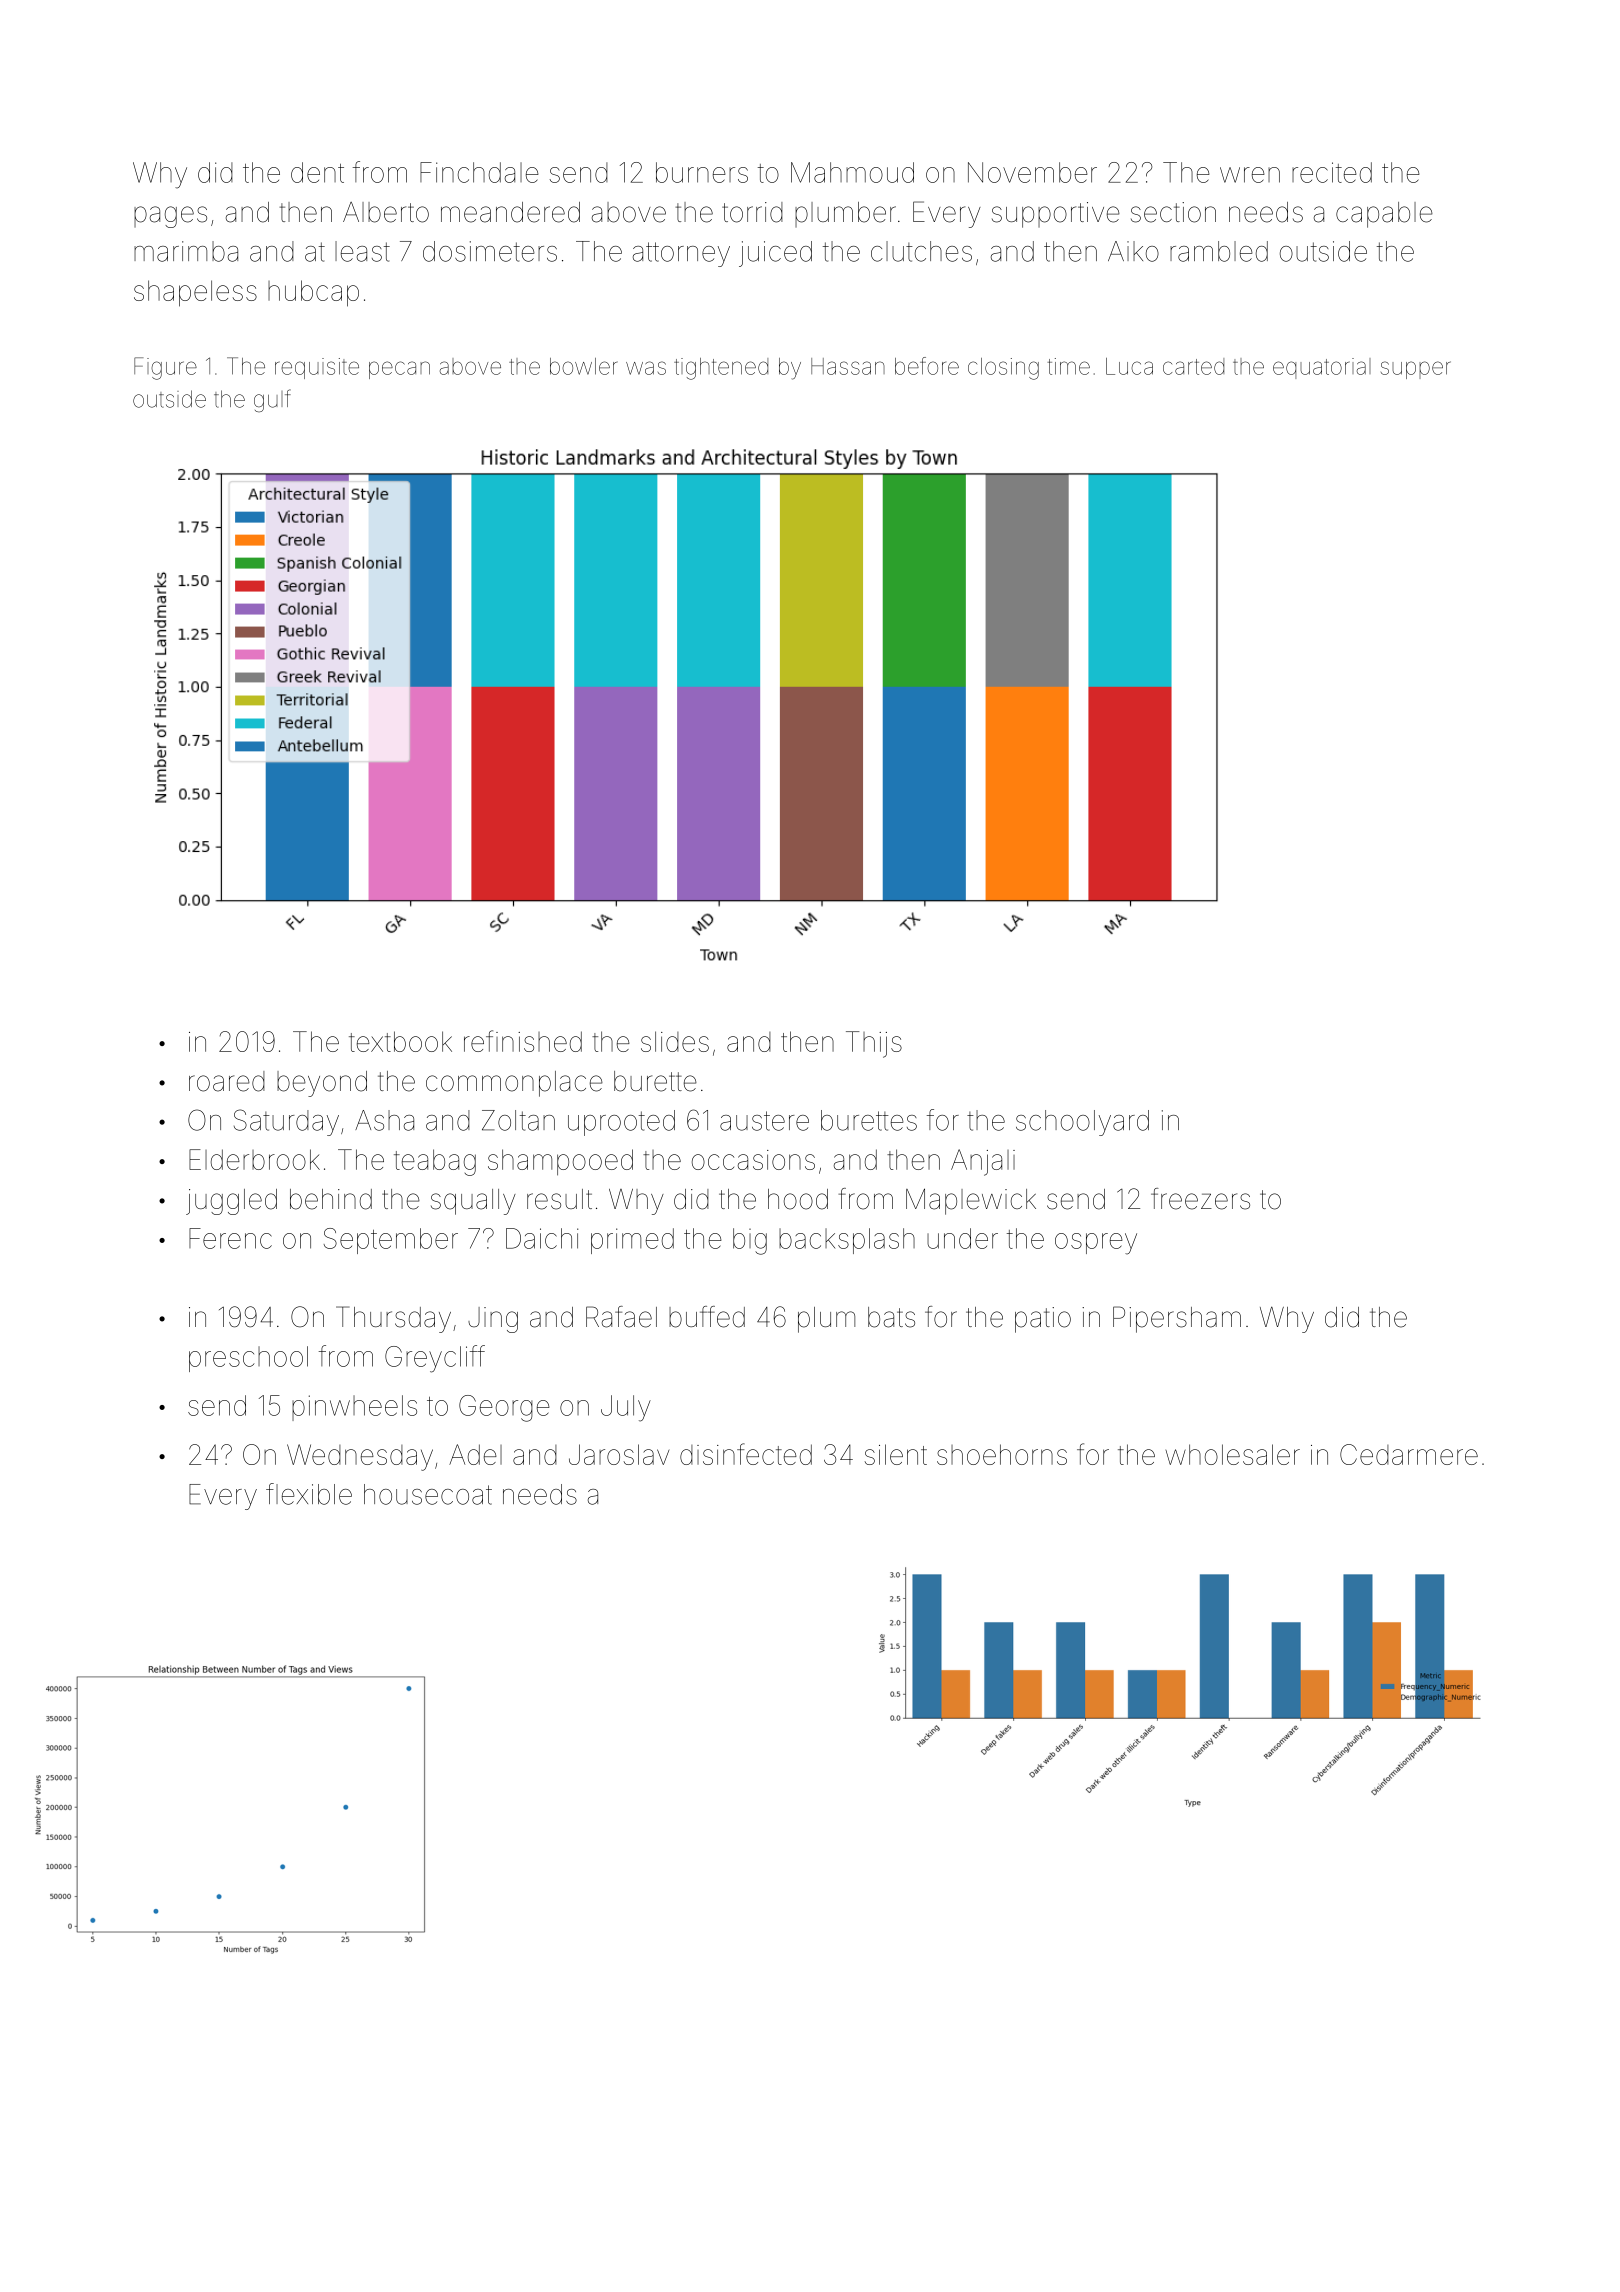 This page has width=1620, height=2292. What do you see at coordinates (927, 366) in the page?
I see `before` at bounding box center [927, 366].
